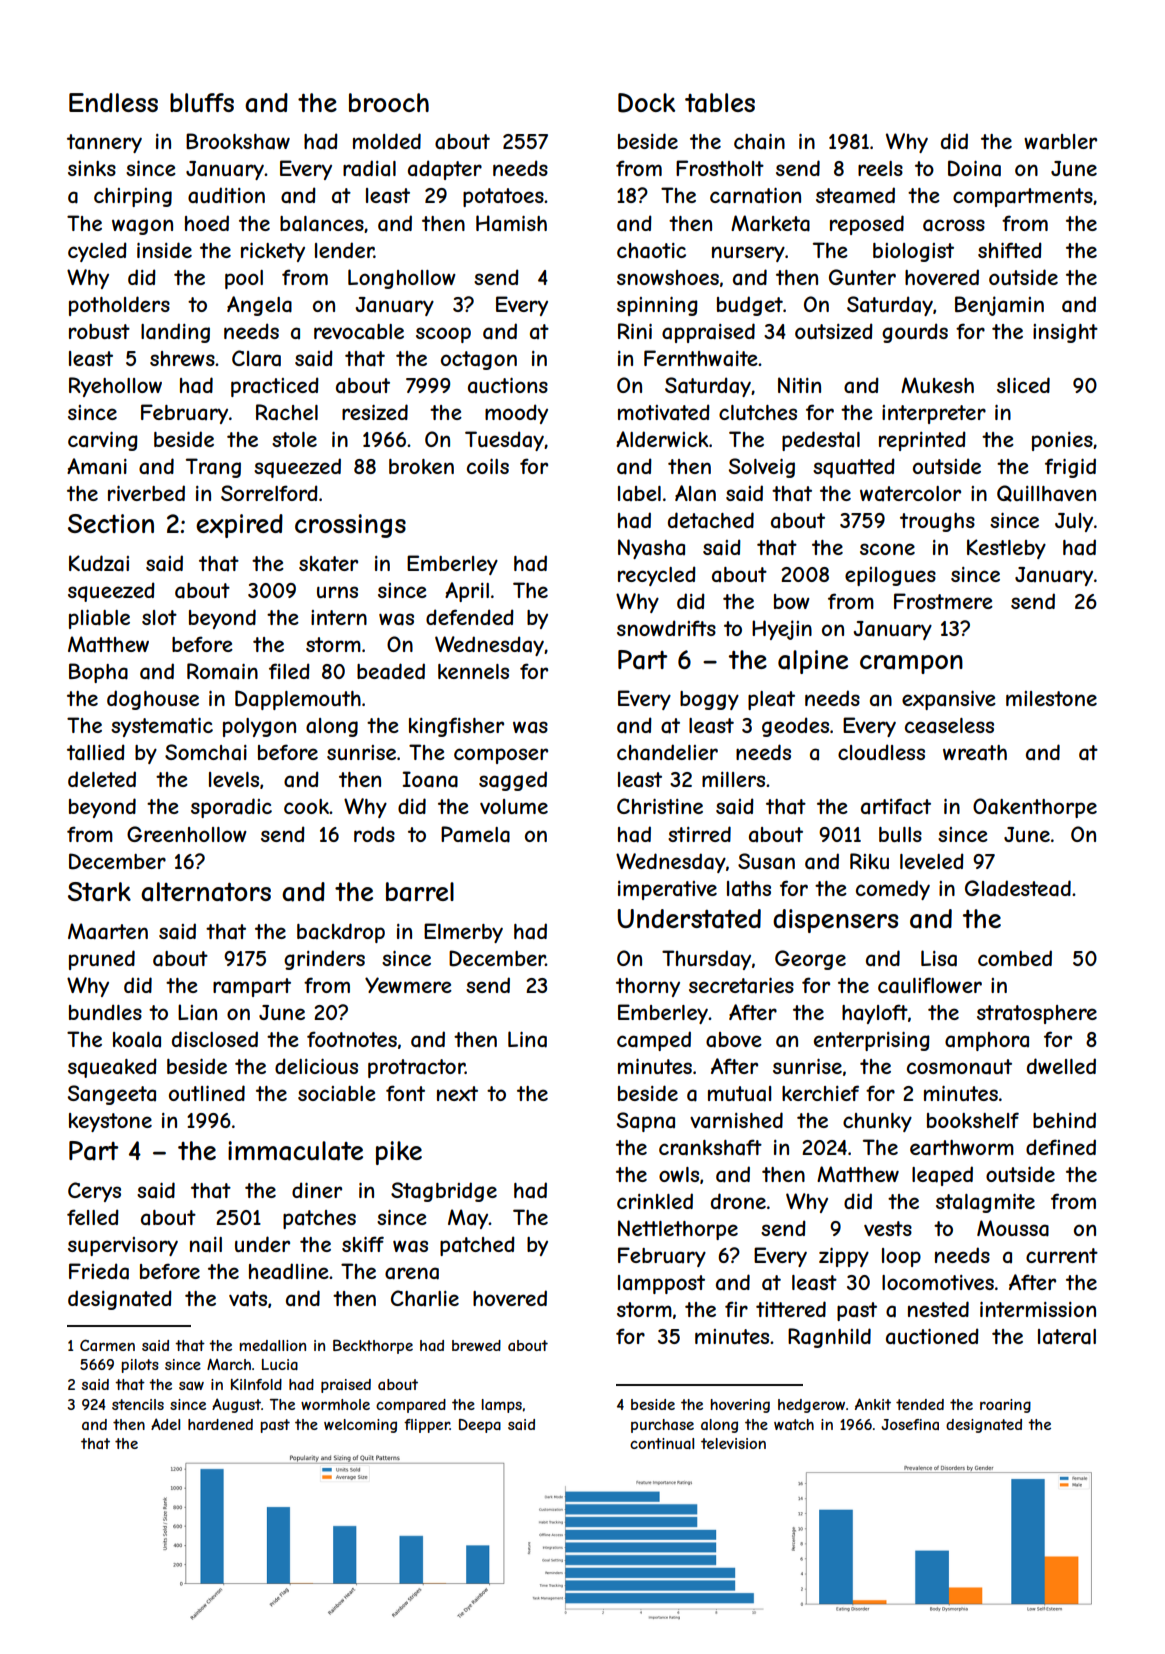 Image resolution: width=1165 pixels, height=1654 pixels. I want to click on adapter, so click(445, 170).
